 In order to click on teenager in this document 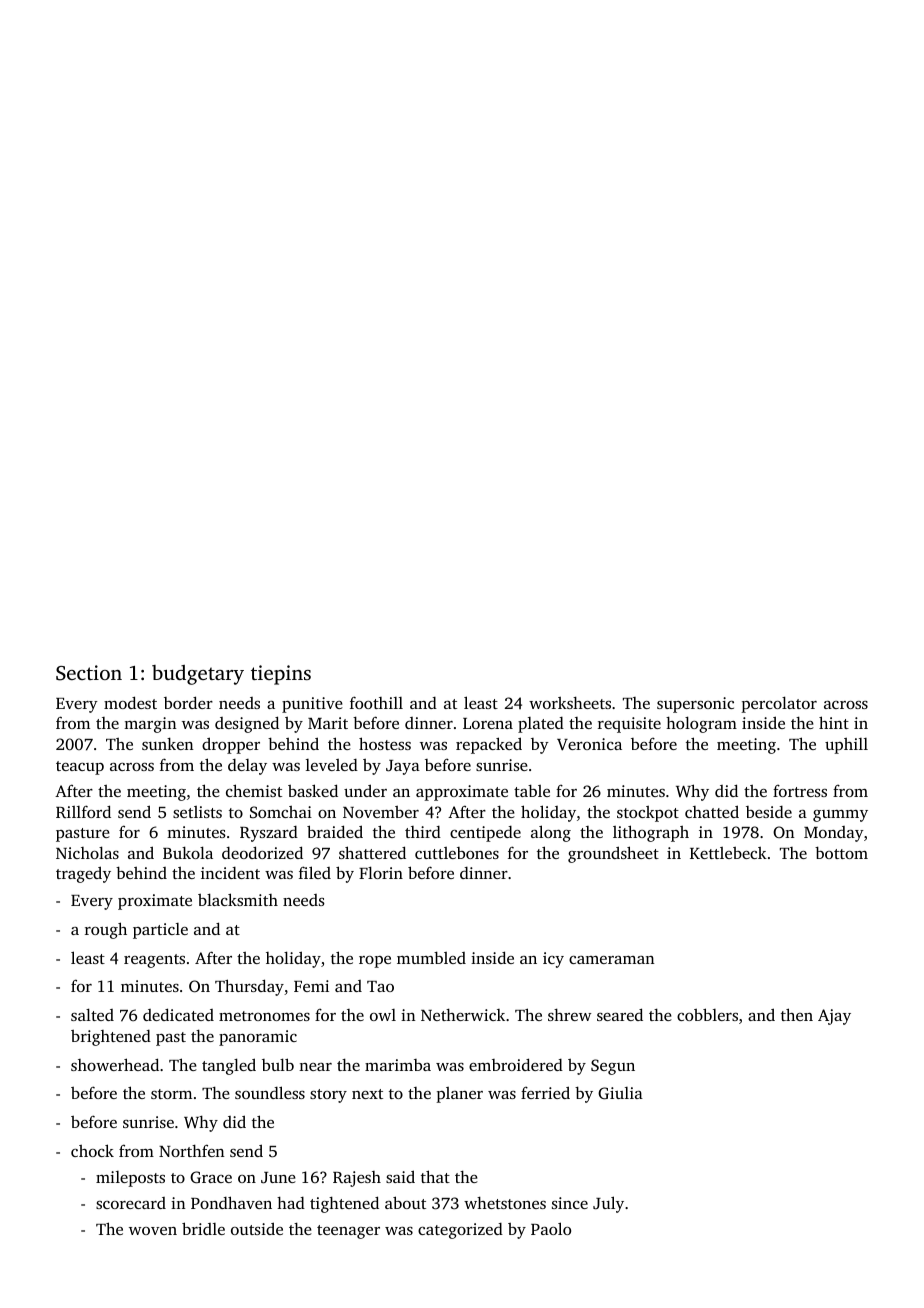, I will do `click(348, 1232)`.
